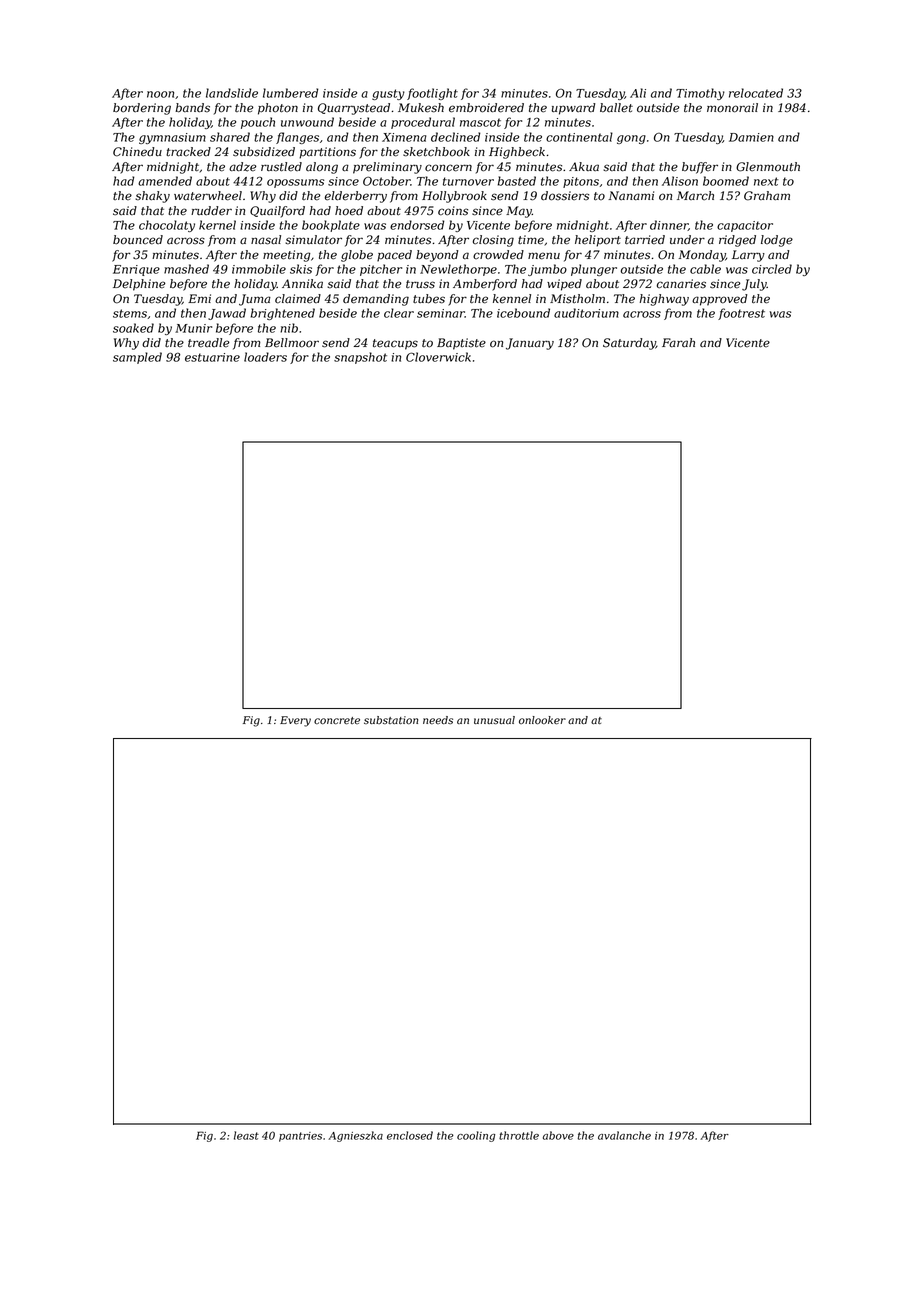  What do you see at coordinates (193, 328) in the document?
I see `Munir` at bounding box center [193, 328].
